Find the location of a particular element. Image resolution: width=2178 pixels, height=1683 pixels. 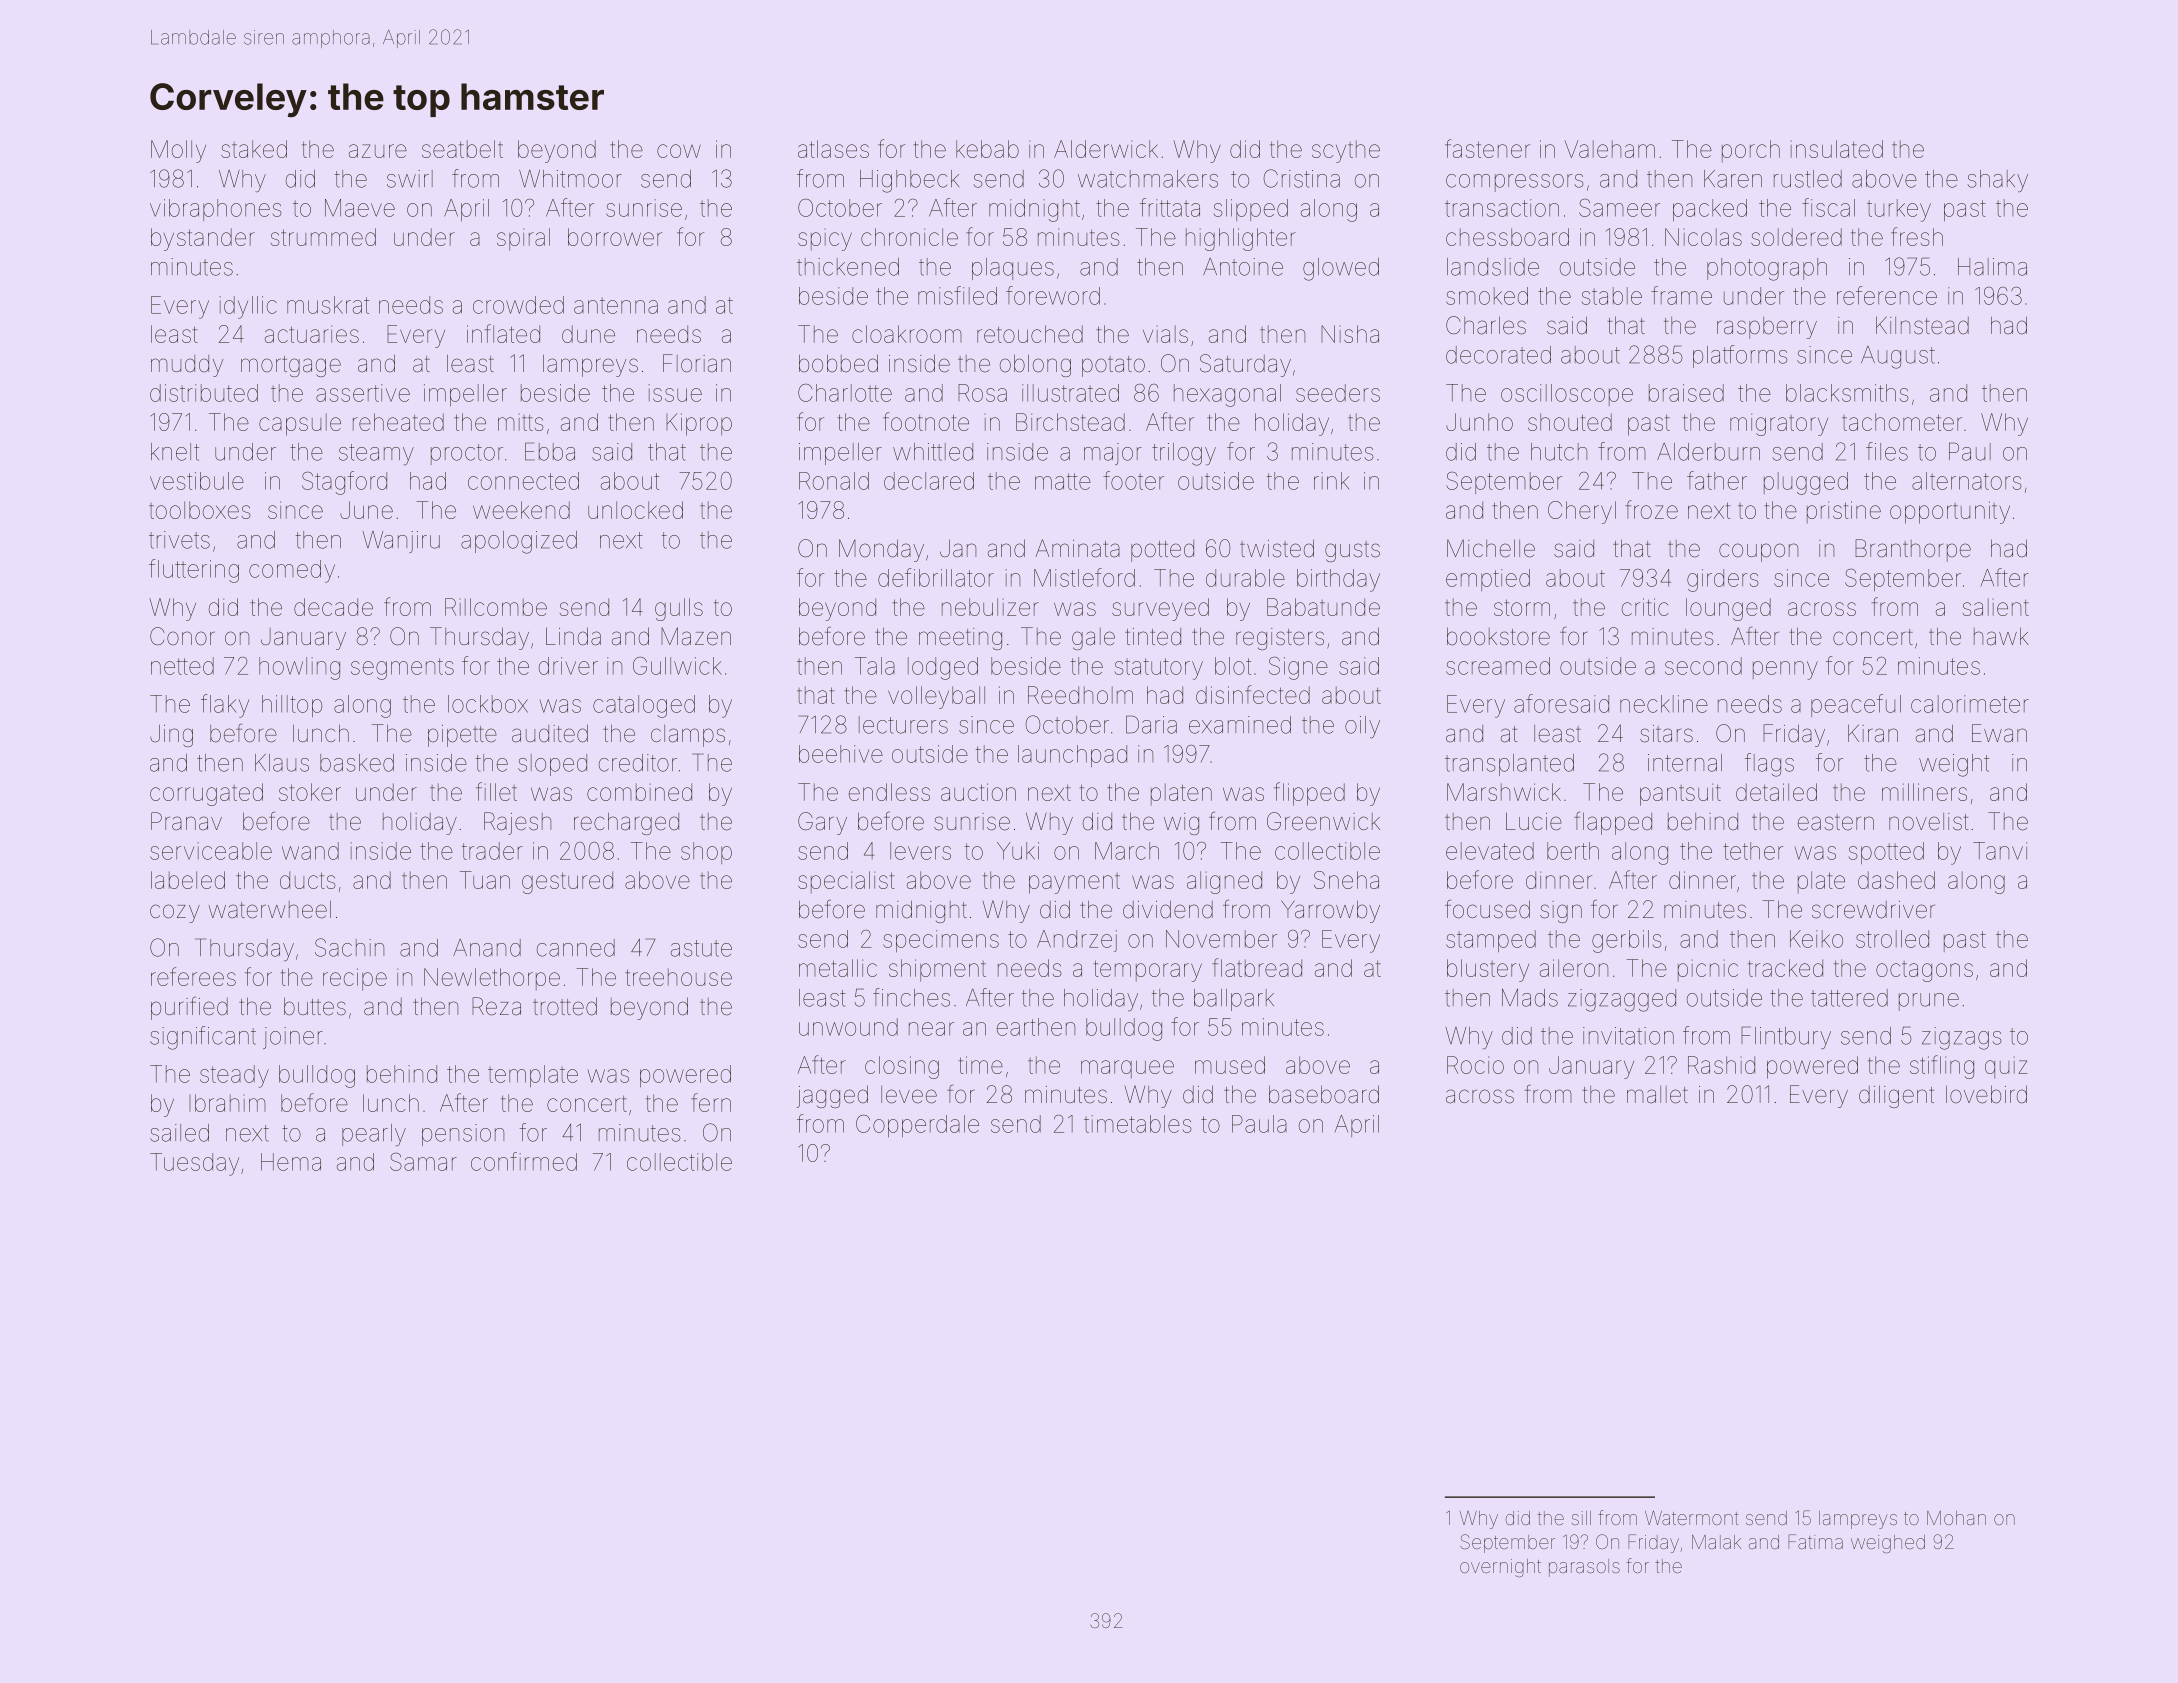

landslide is located at coordinates (1493, 267).
